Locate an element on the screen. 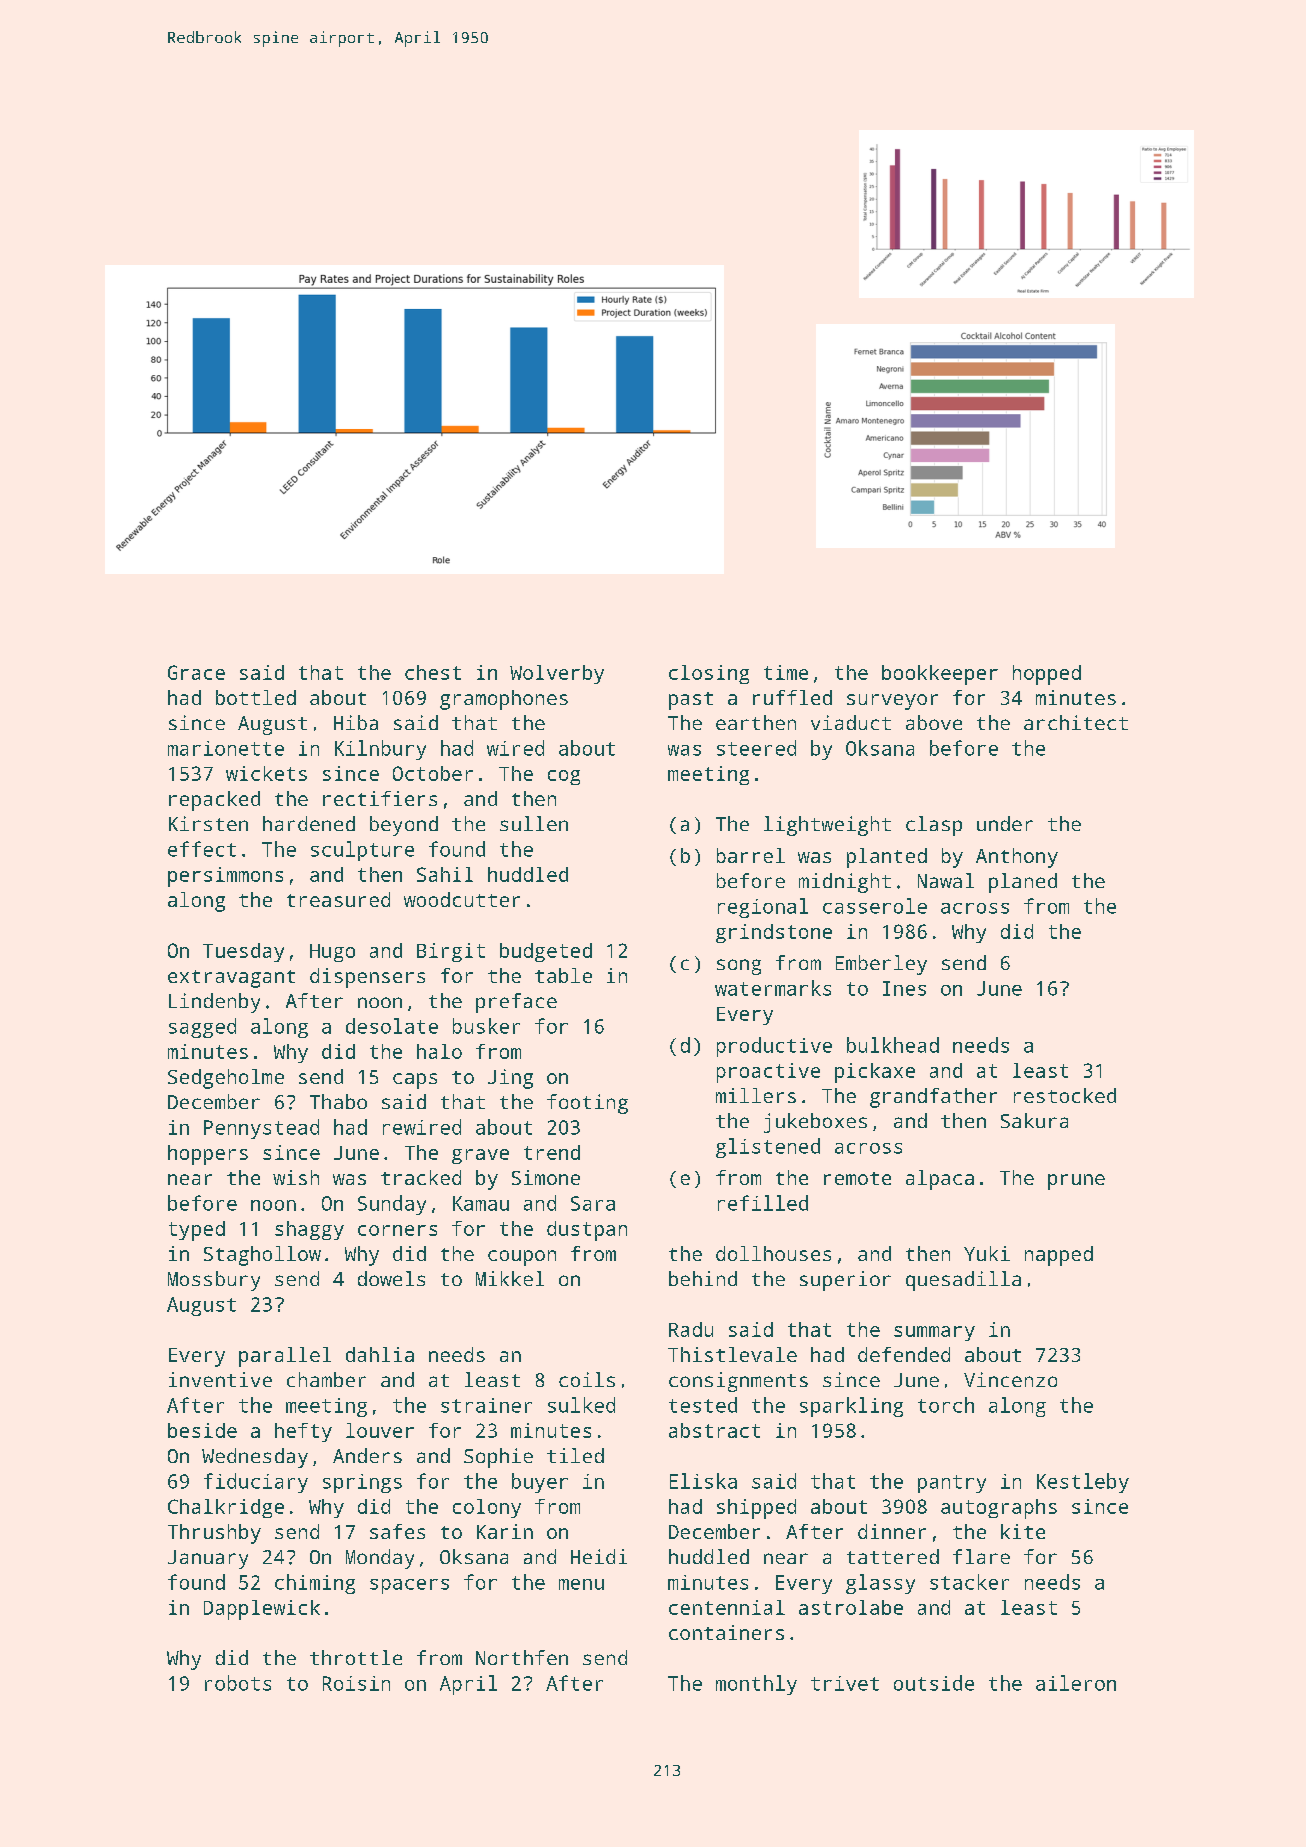 The height and width of the screenshot is (1847, 1306). time is located at coordinates (786, 672).
